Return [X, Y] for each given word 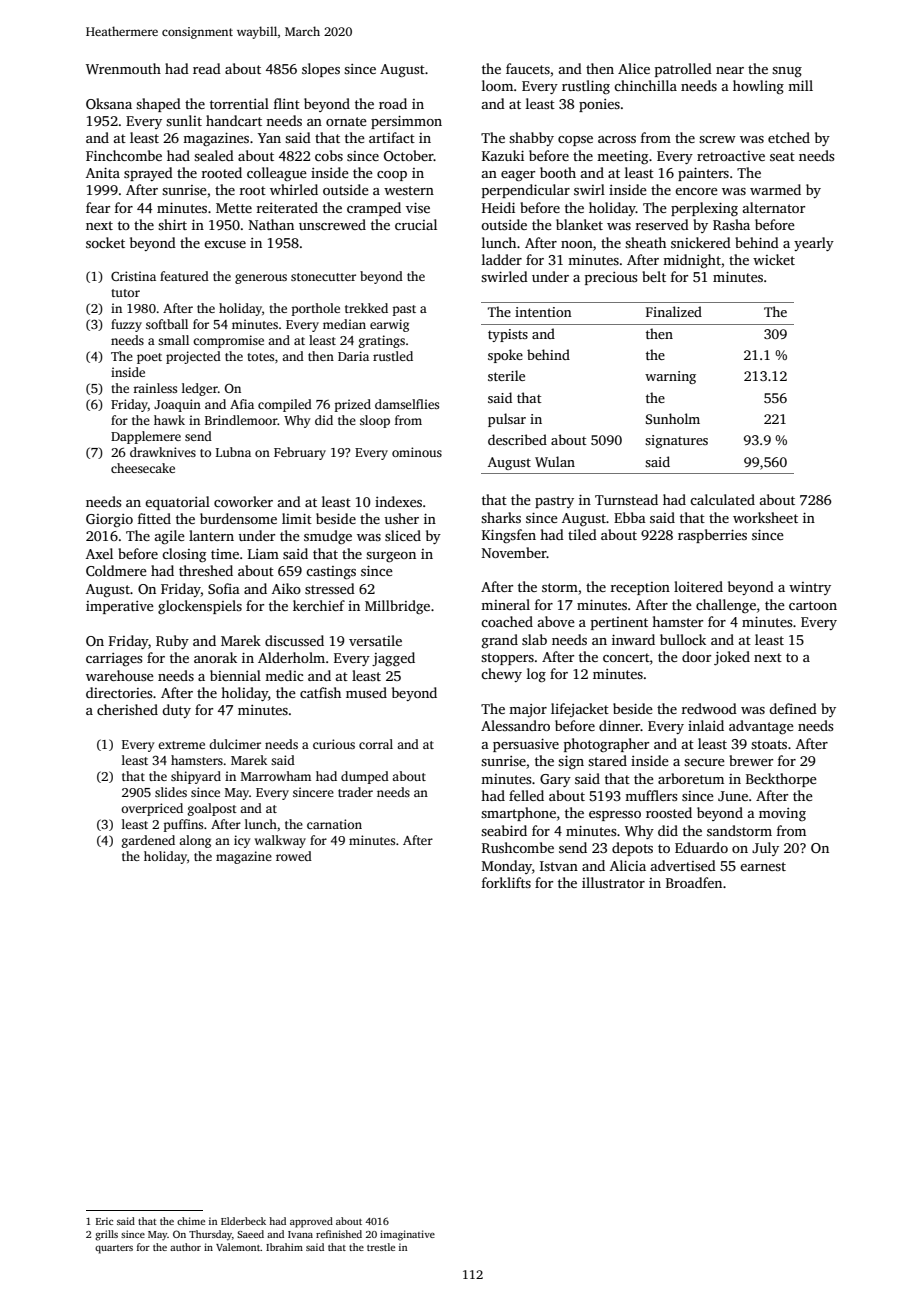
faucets [528, 68]
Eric [104, 1221]
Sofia [224, 588]
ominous [417, 452]
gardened [148, 841]
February [300, 453]
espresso [615, 816]
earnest [763, 866]
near [730, 70]
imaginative [407, 1235]
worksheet [765, 517]
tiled [582, 534]
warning [670, 377]
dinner [620, 725]
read [207, 68]
